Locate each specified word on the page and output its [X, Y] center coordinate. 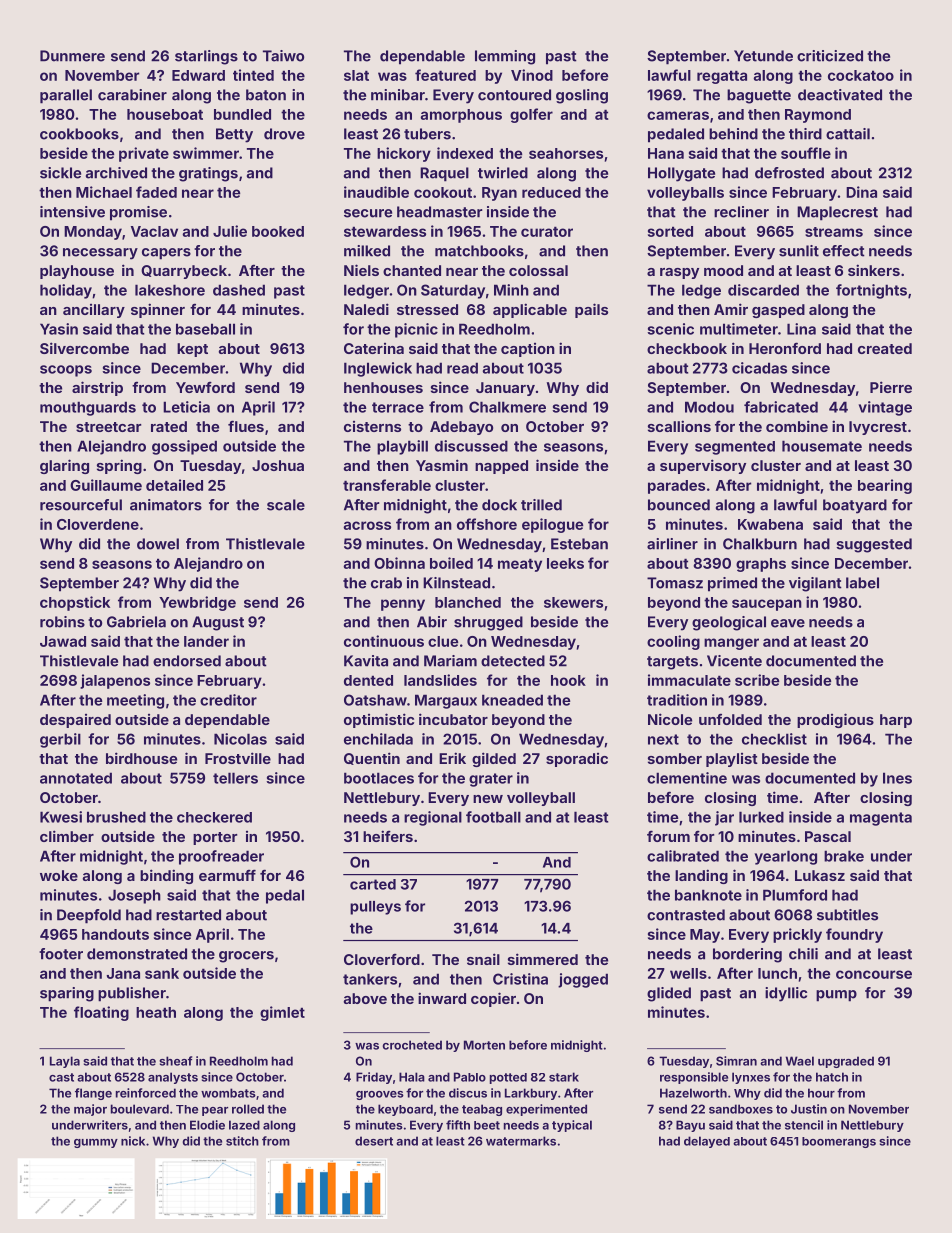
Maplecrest [837, 213]
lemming [505, 57]
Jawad [63, 641]
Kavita [366, 661]
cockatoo [861, 75]
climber [67, 836]
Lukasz [820, 875]
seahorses [566, 153]
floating [101, 1013]
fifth [458, 1125]
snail [483, 959]
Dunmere [72, 56]
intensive [72, 212]
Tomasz [675, 583]
